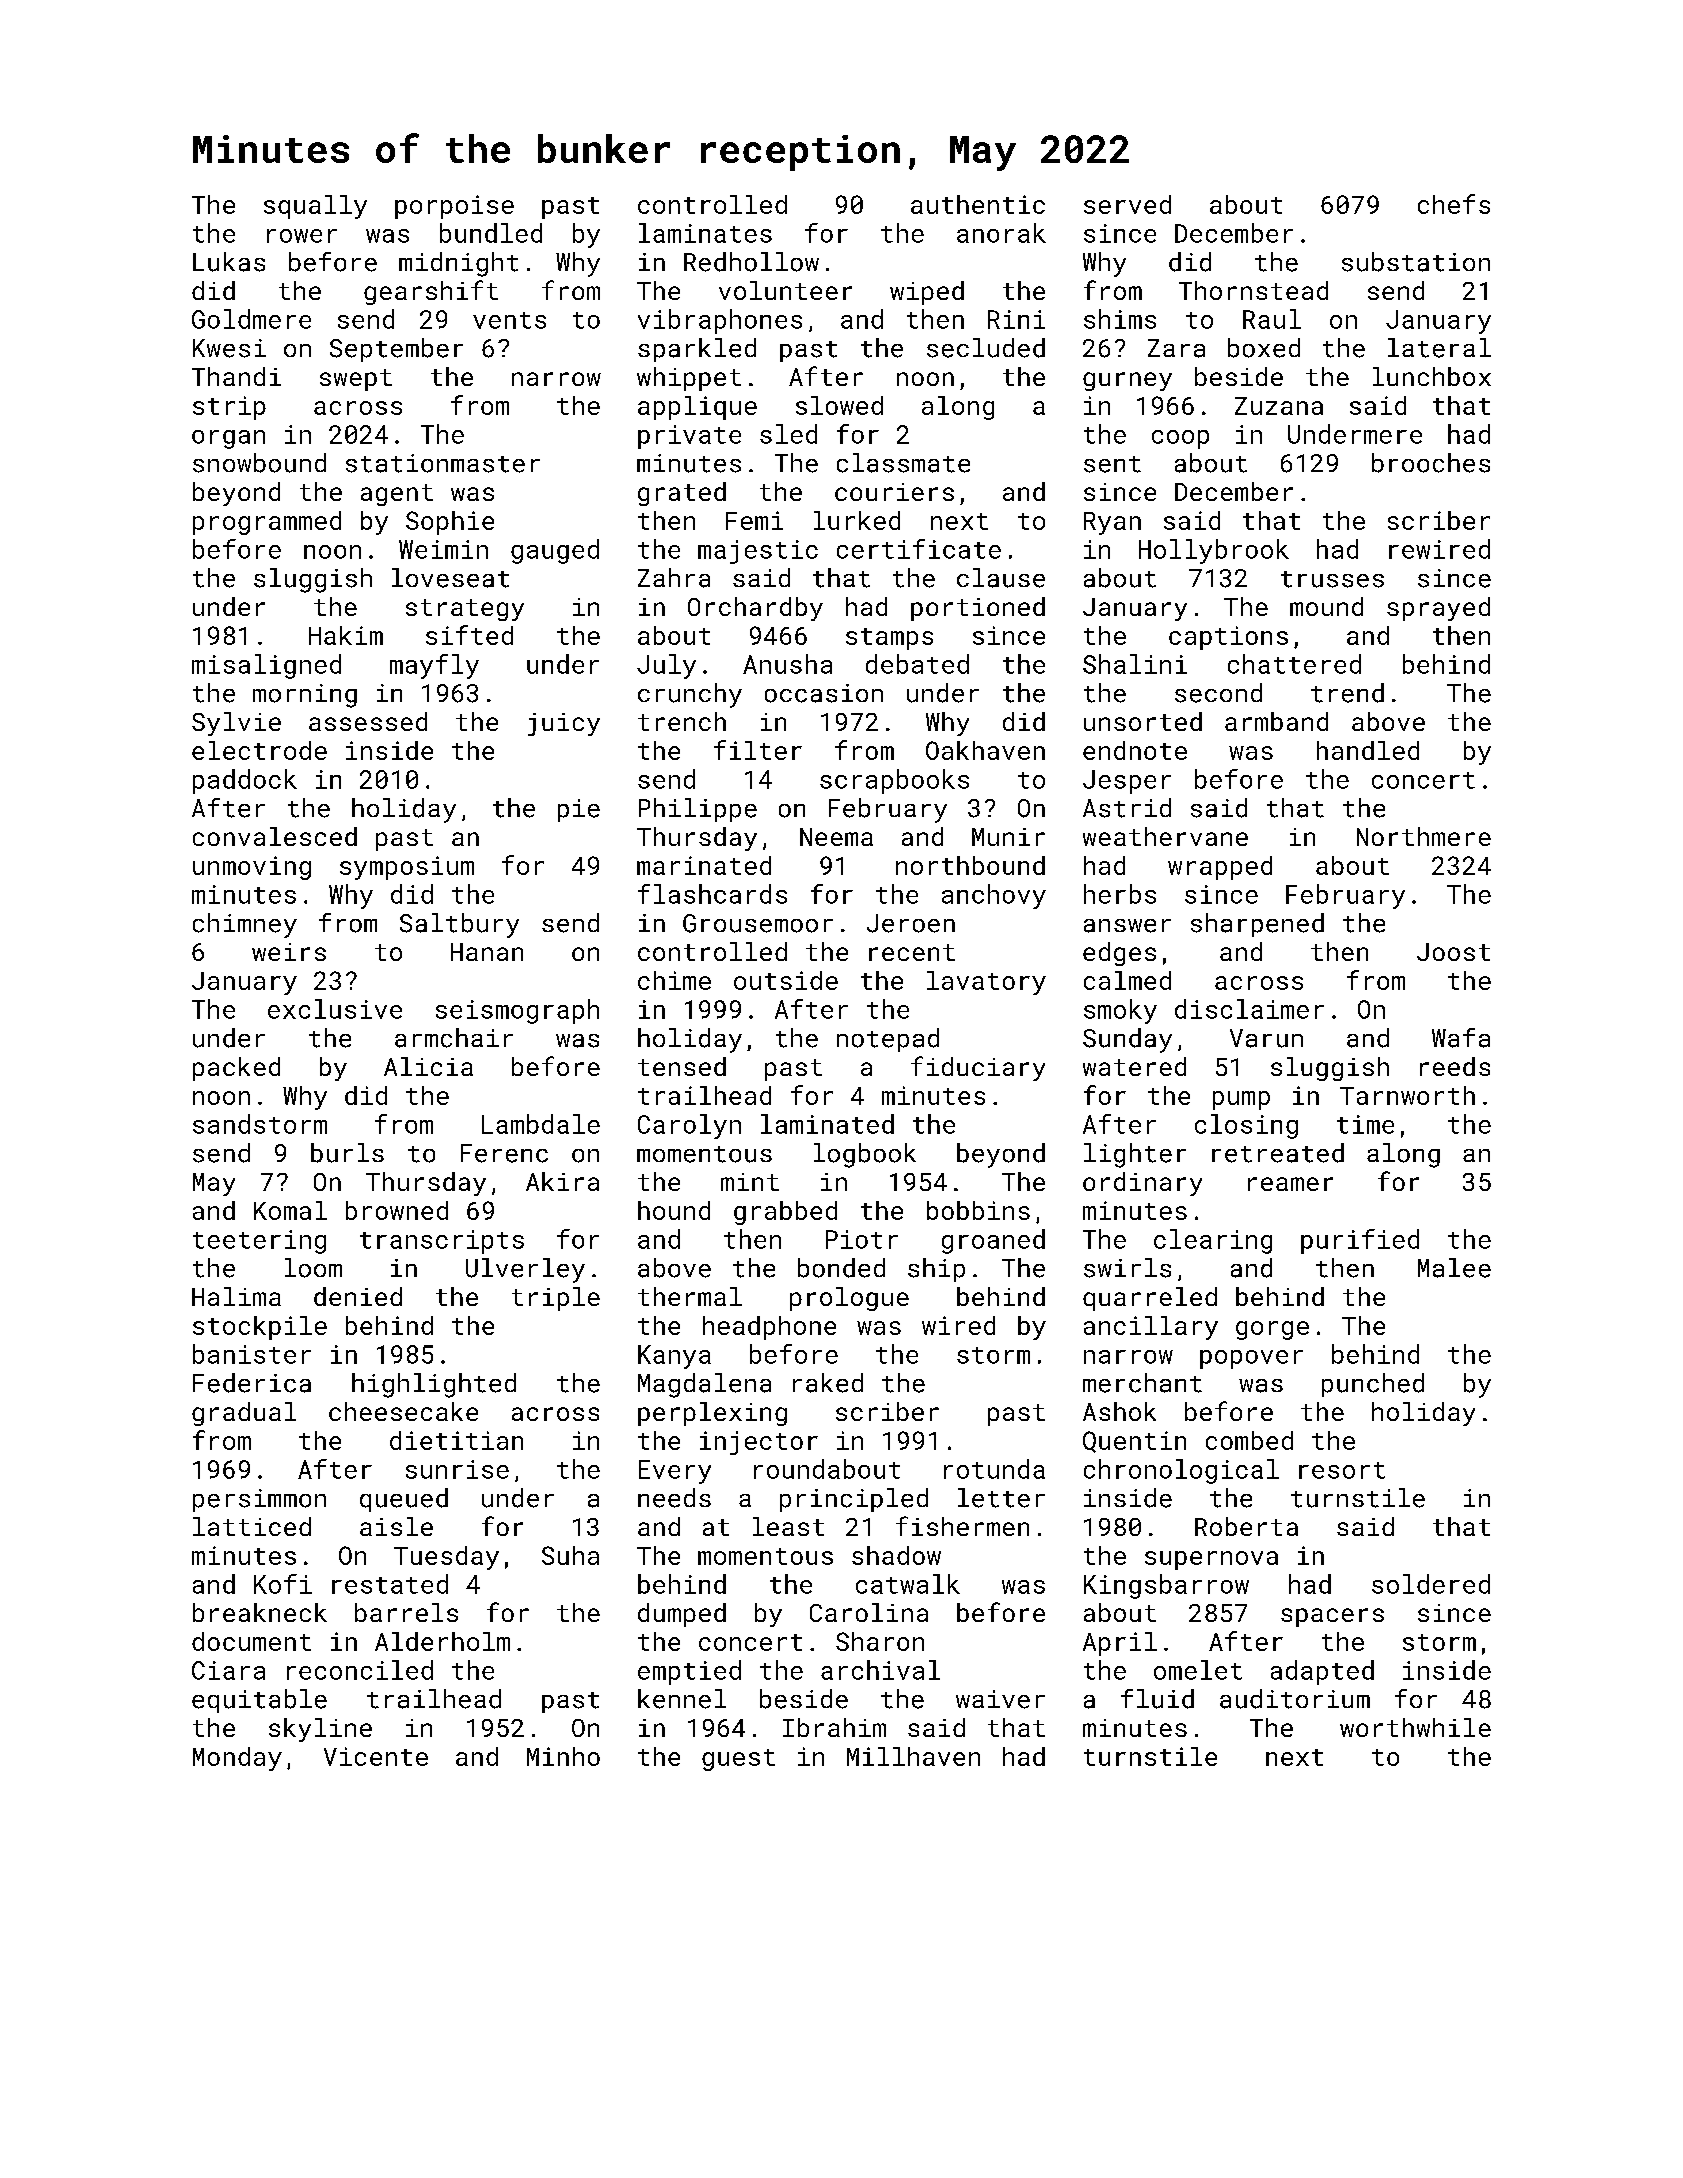 This screenshot has width=1683, height=2178. Describe the element at coordinates (229, 262) in the screenshot. I see `Lukas` at that location.
